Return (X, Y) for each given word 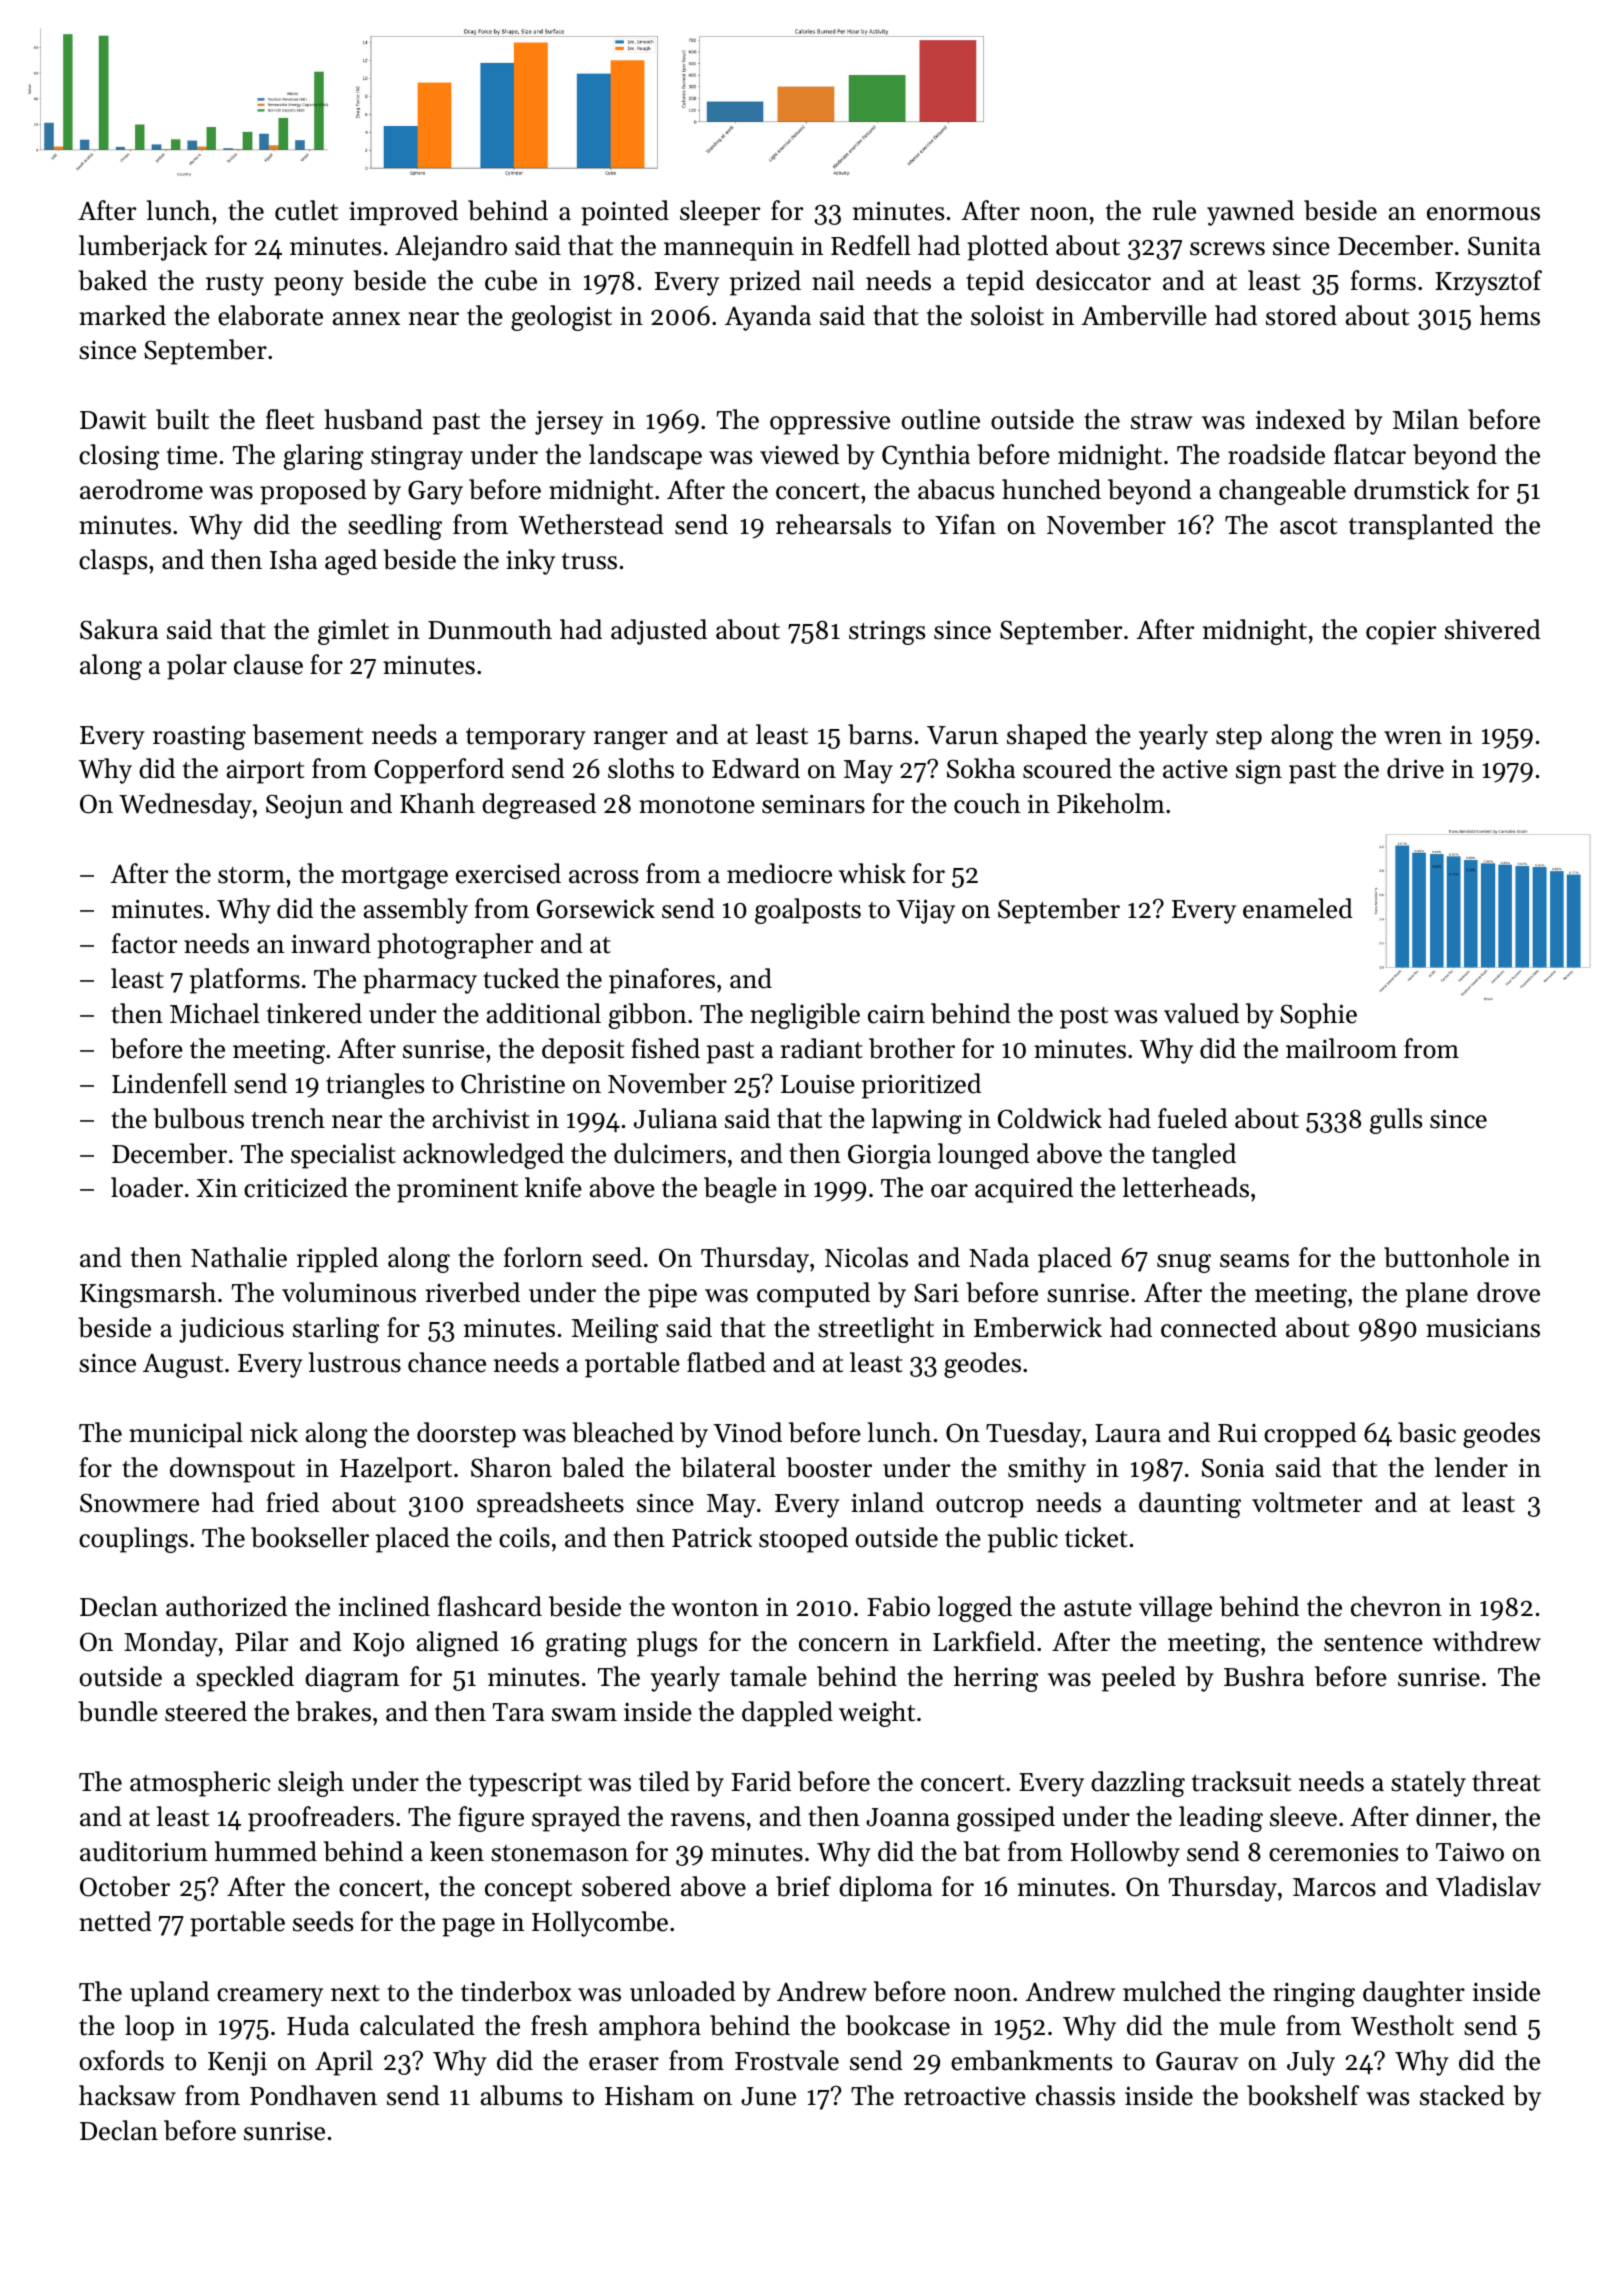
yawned (1250, 213)
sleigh (311, 1784)
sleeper (720, 213)
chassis (1075, 2095)
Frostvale (787, 2060)
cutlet (306, 210)
